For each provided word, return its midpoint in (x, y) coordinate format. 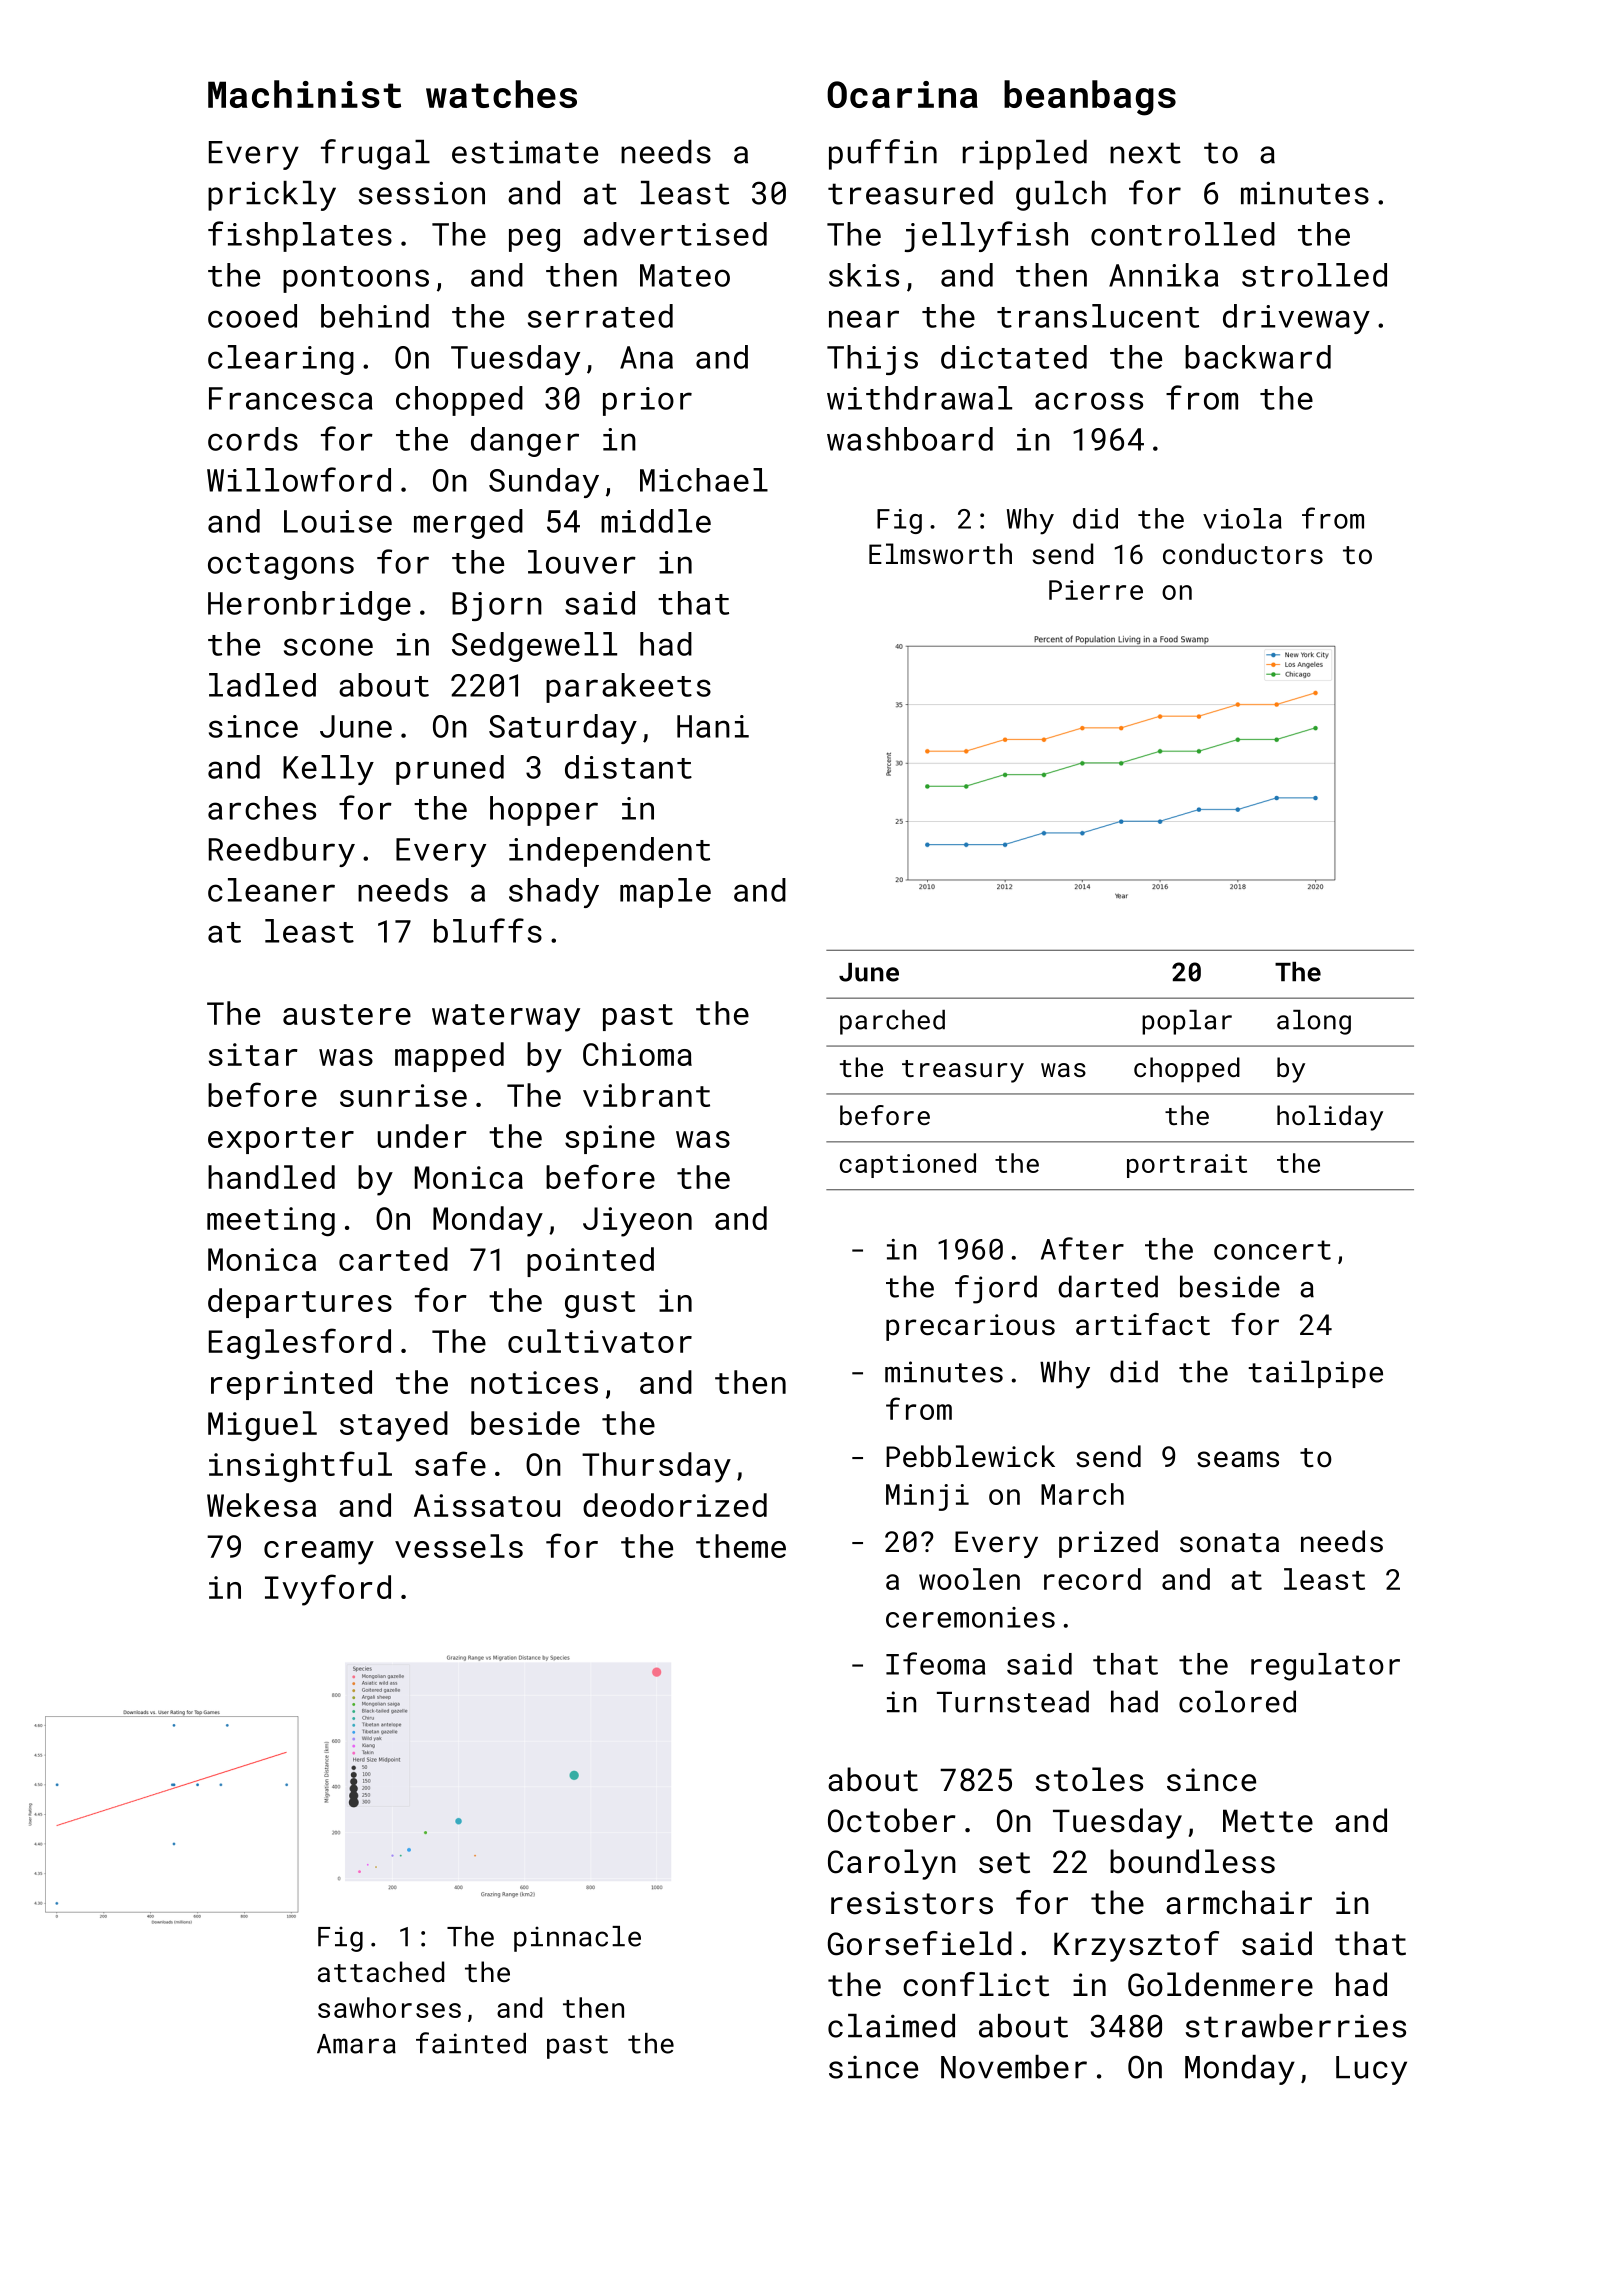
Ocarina (902, 94)
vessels (459, 1546)
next (1145, 153)
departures (300, 1303)
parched (892, 1022)
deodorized (675, 1505)
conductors (1243, 554)
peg (534, 240)
